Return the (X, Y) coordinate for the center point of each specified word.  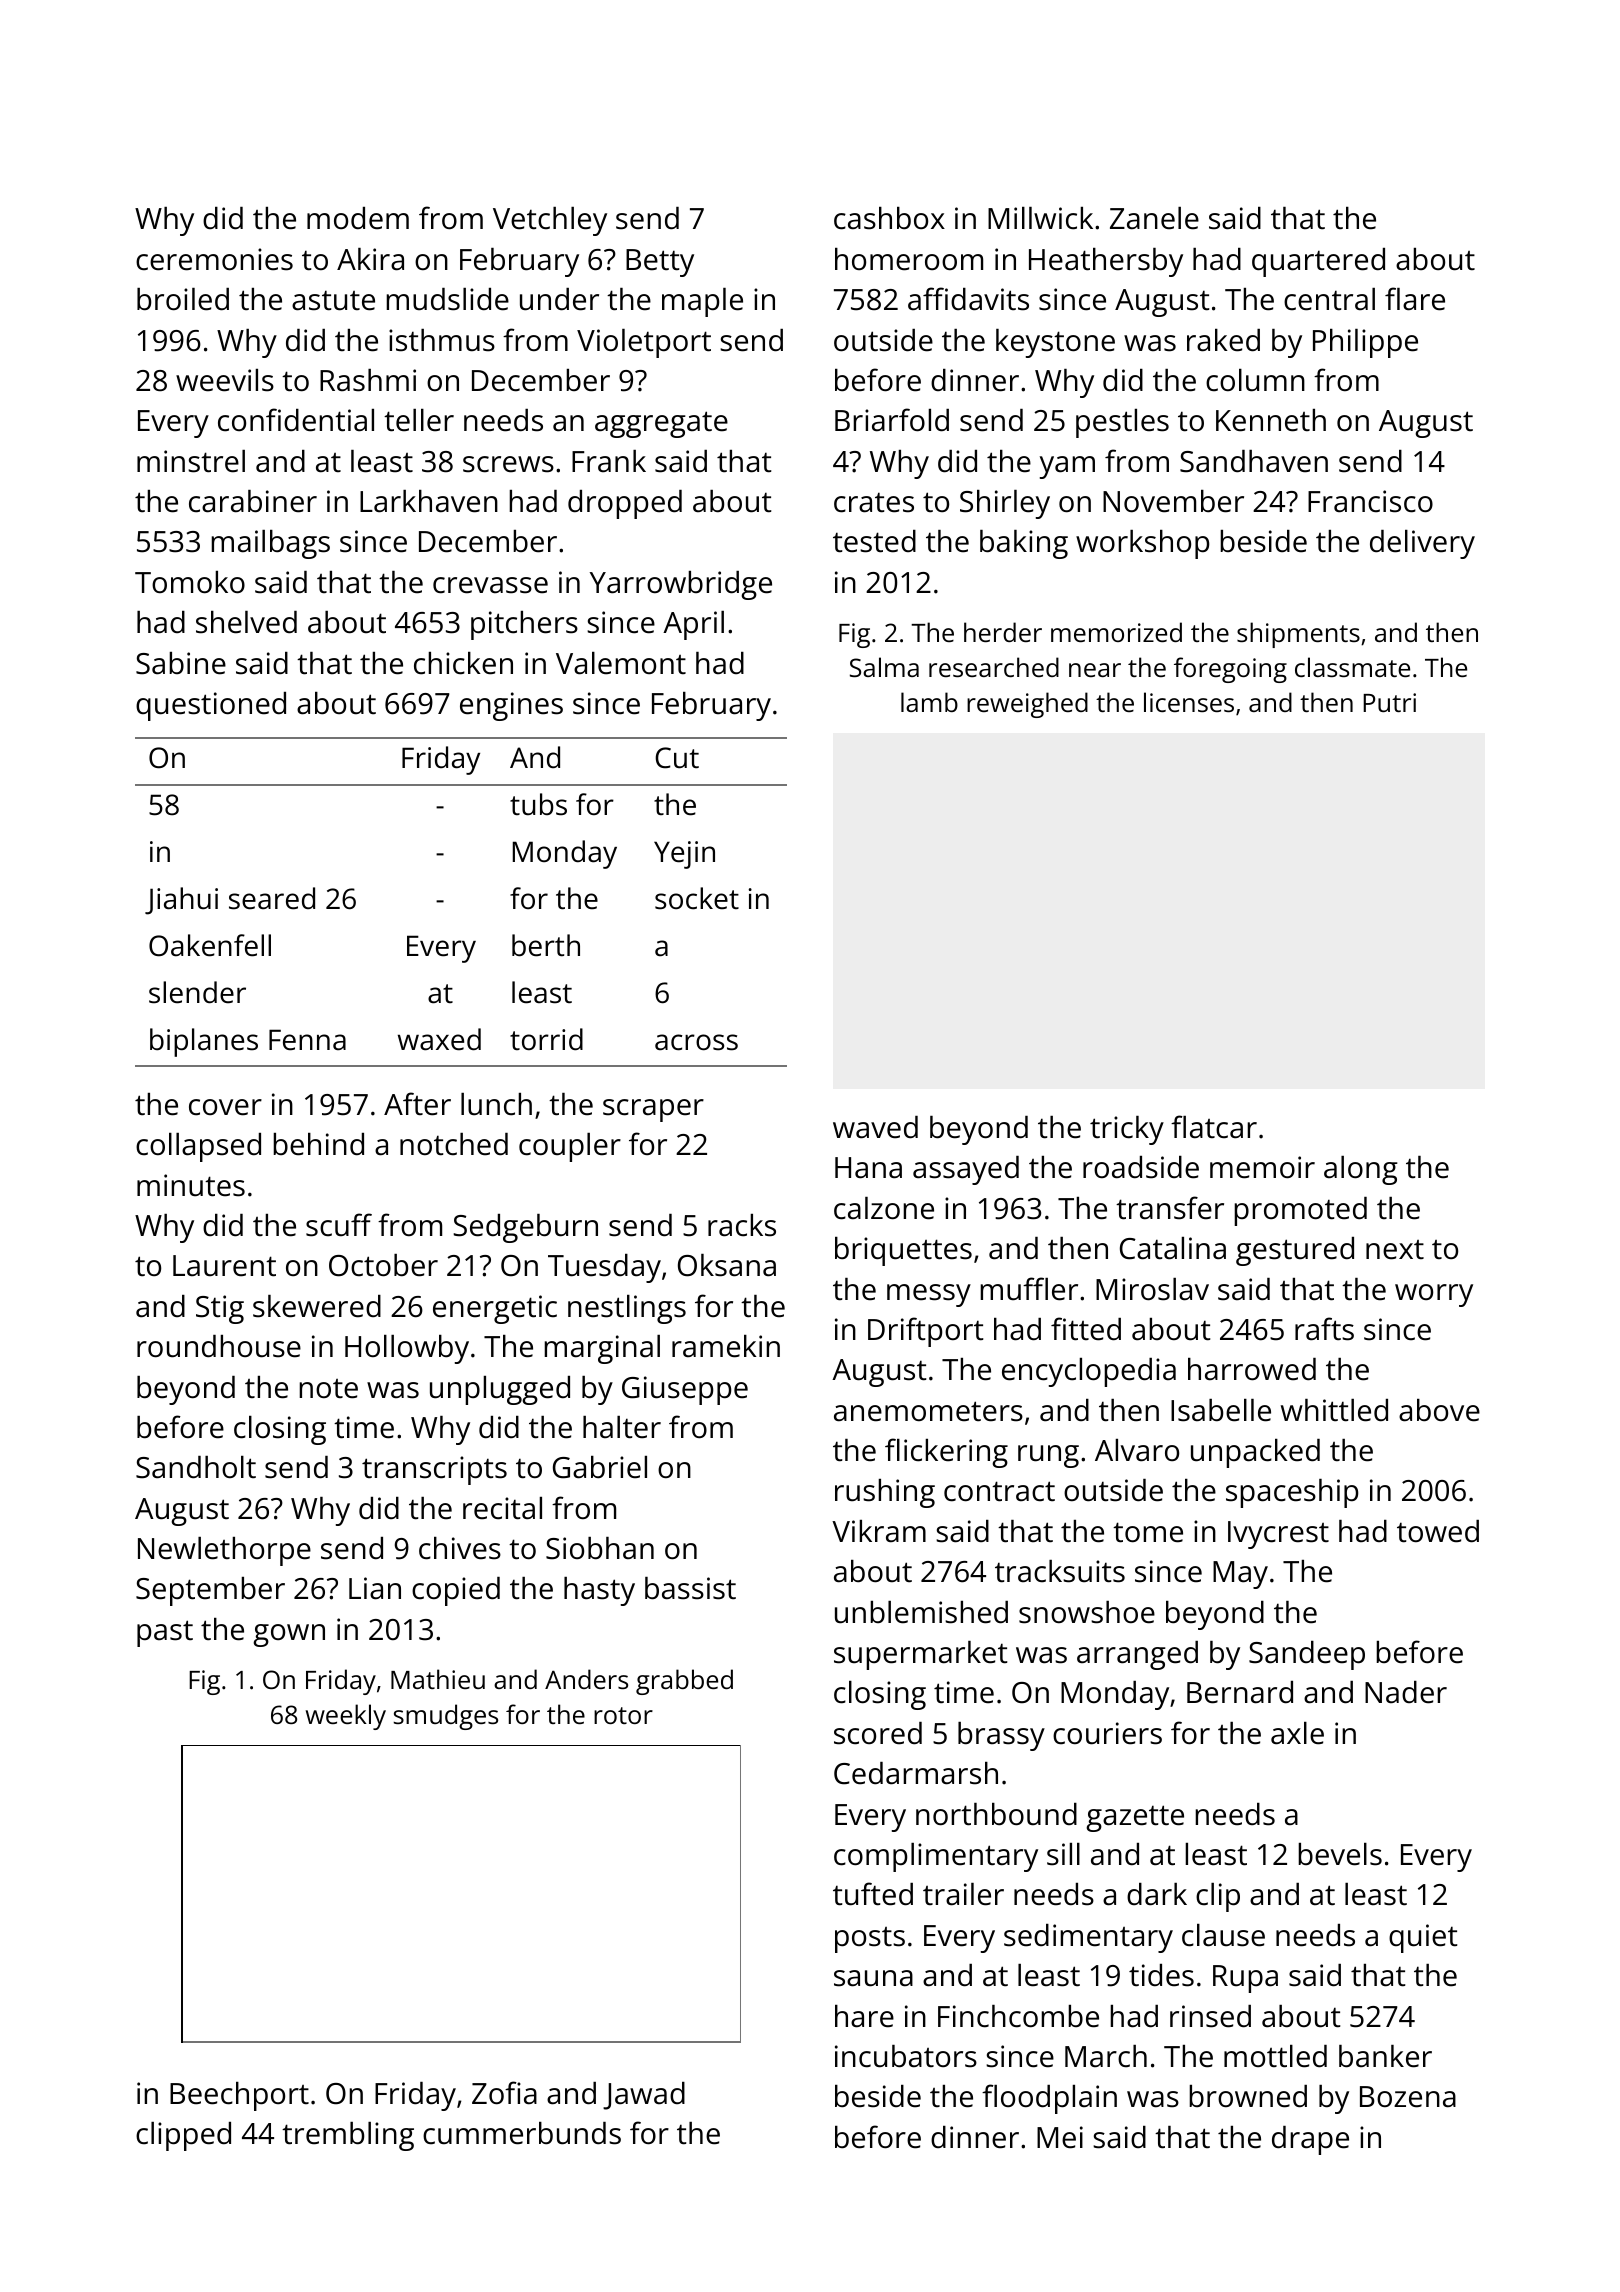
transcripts (434, 1470)
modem (358, 218)
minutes (191, 1185)
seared (272, 898)
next (1395, 1250)
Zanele (1154, 218)
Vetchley (550, 221)
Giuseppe (685, 1390)
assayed (966, 1170)
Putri (1389, 702)
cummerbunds (522, 2133)
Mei (1060, 2137)
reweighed (1027, 705)
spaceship (1292, 1493)
